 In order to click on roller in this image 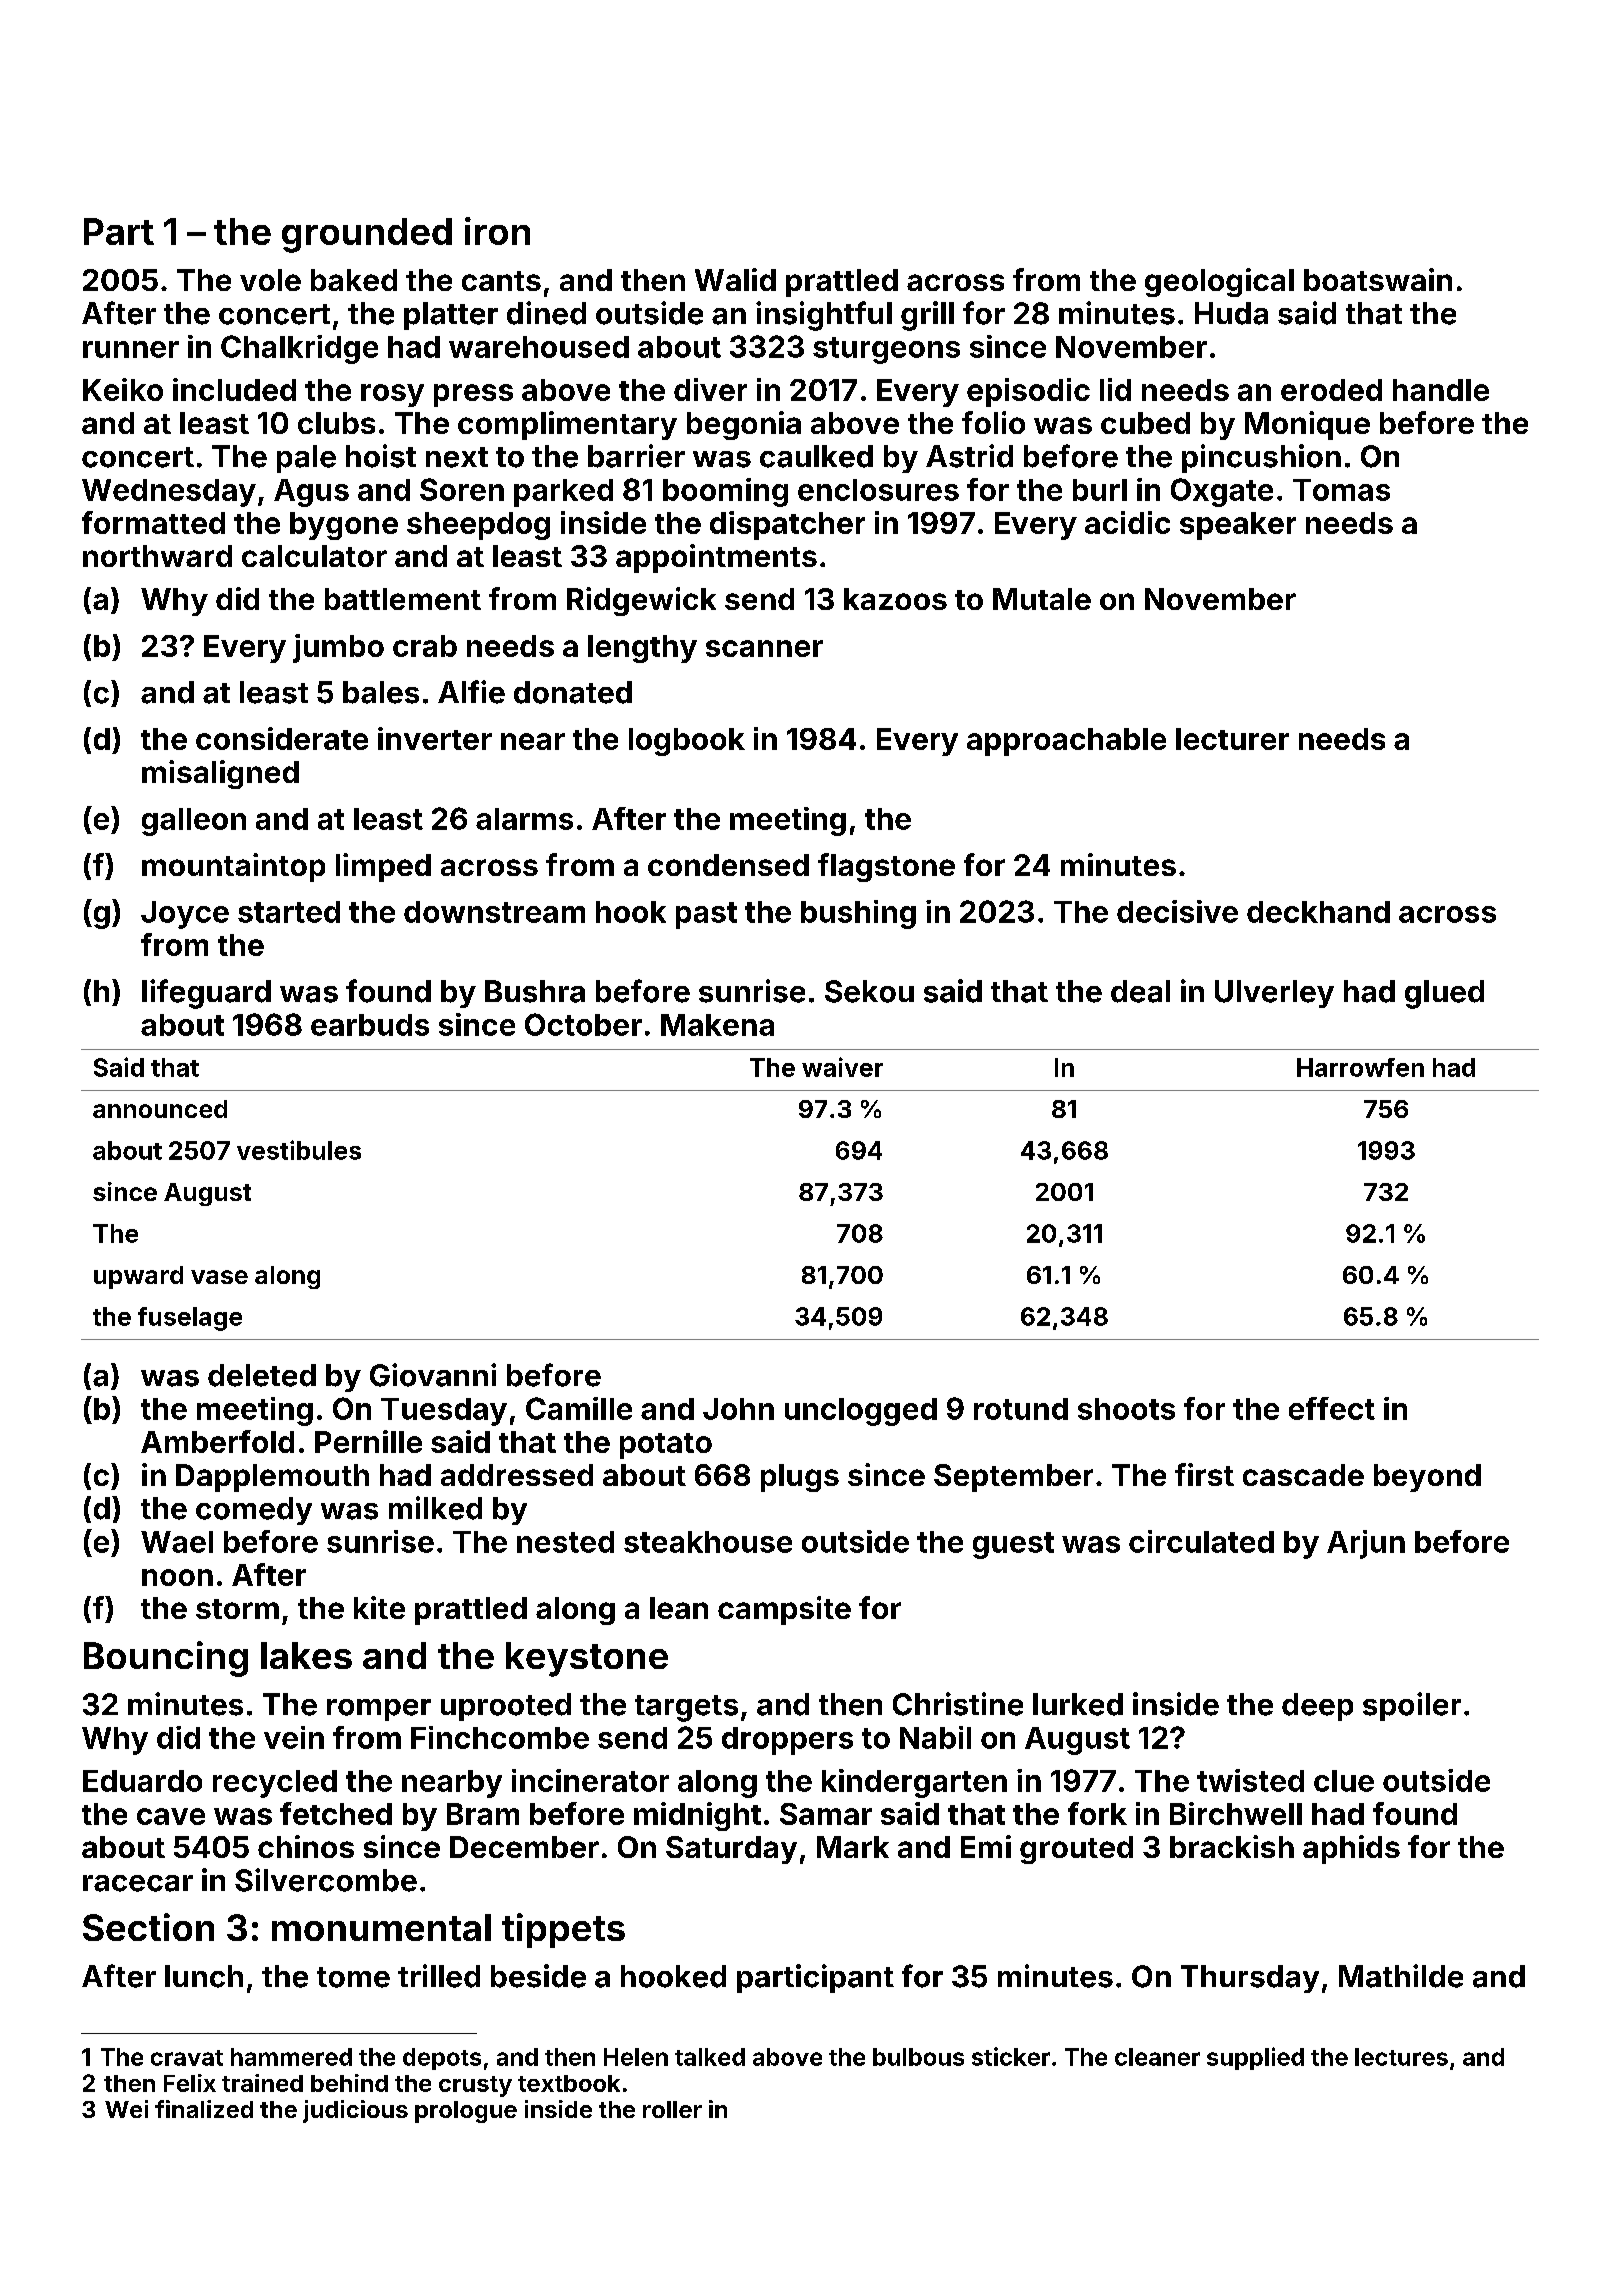, I will do `click(672, 2109)`.
